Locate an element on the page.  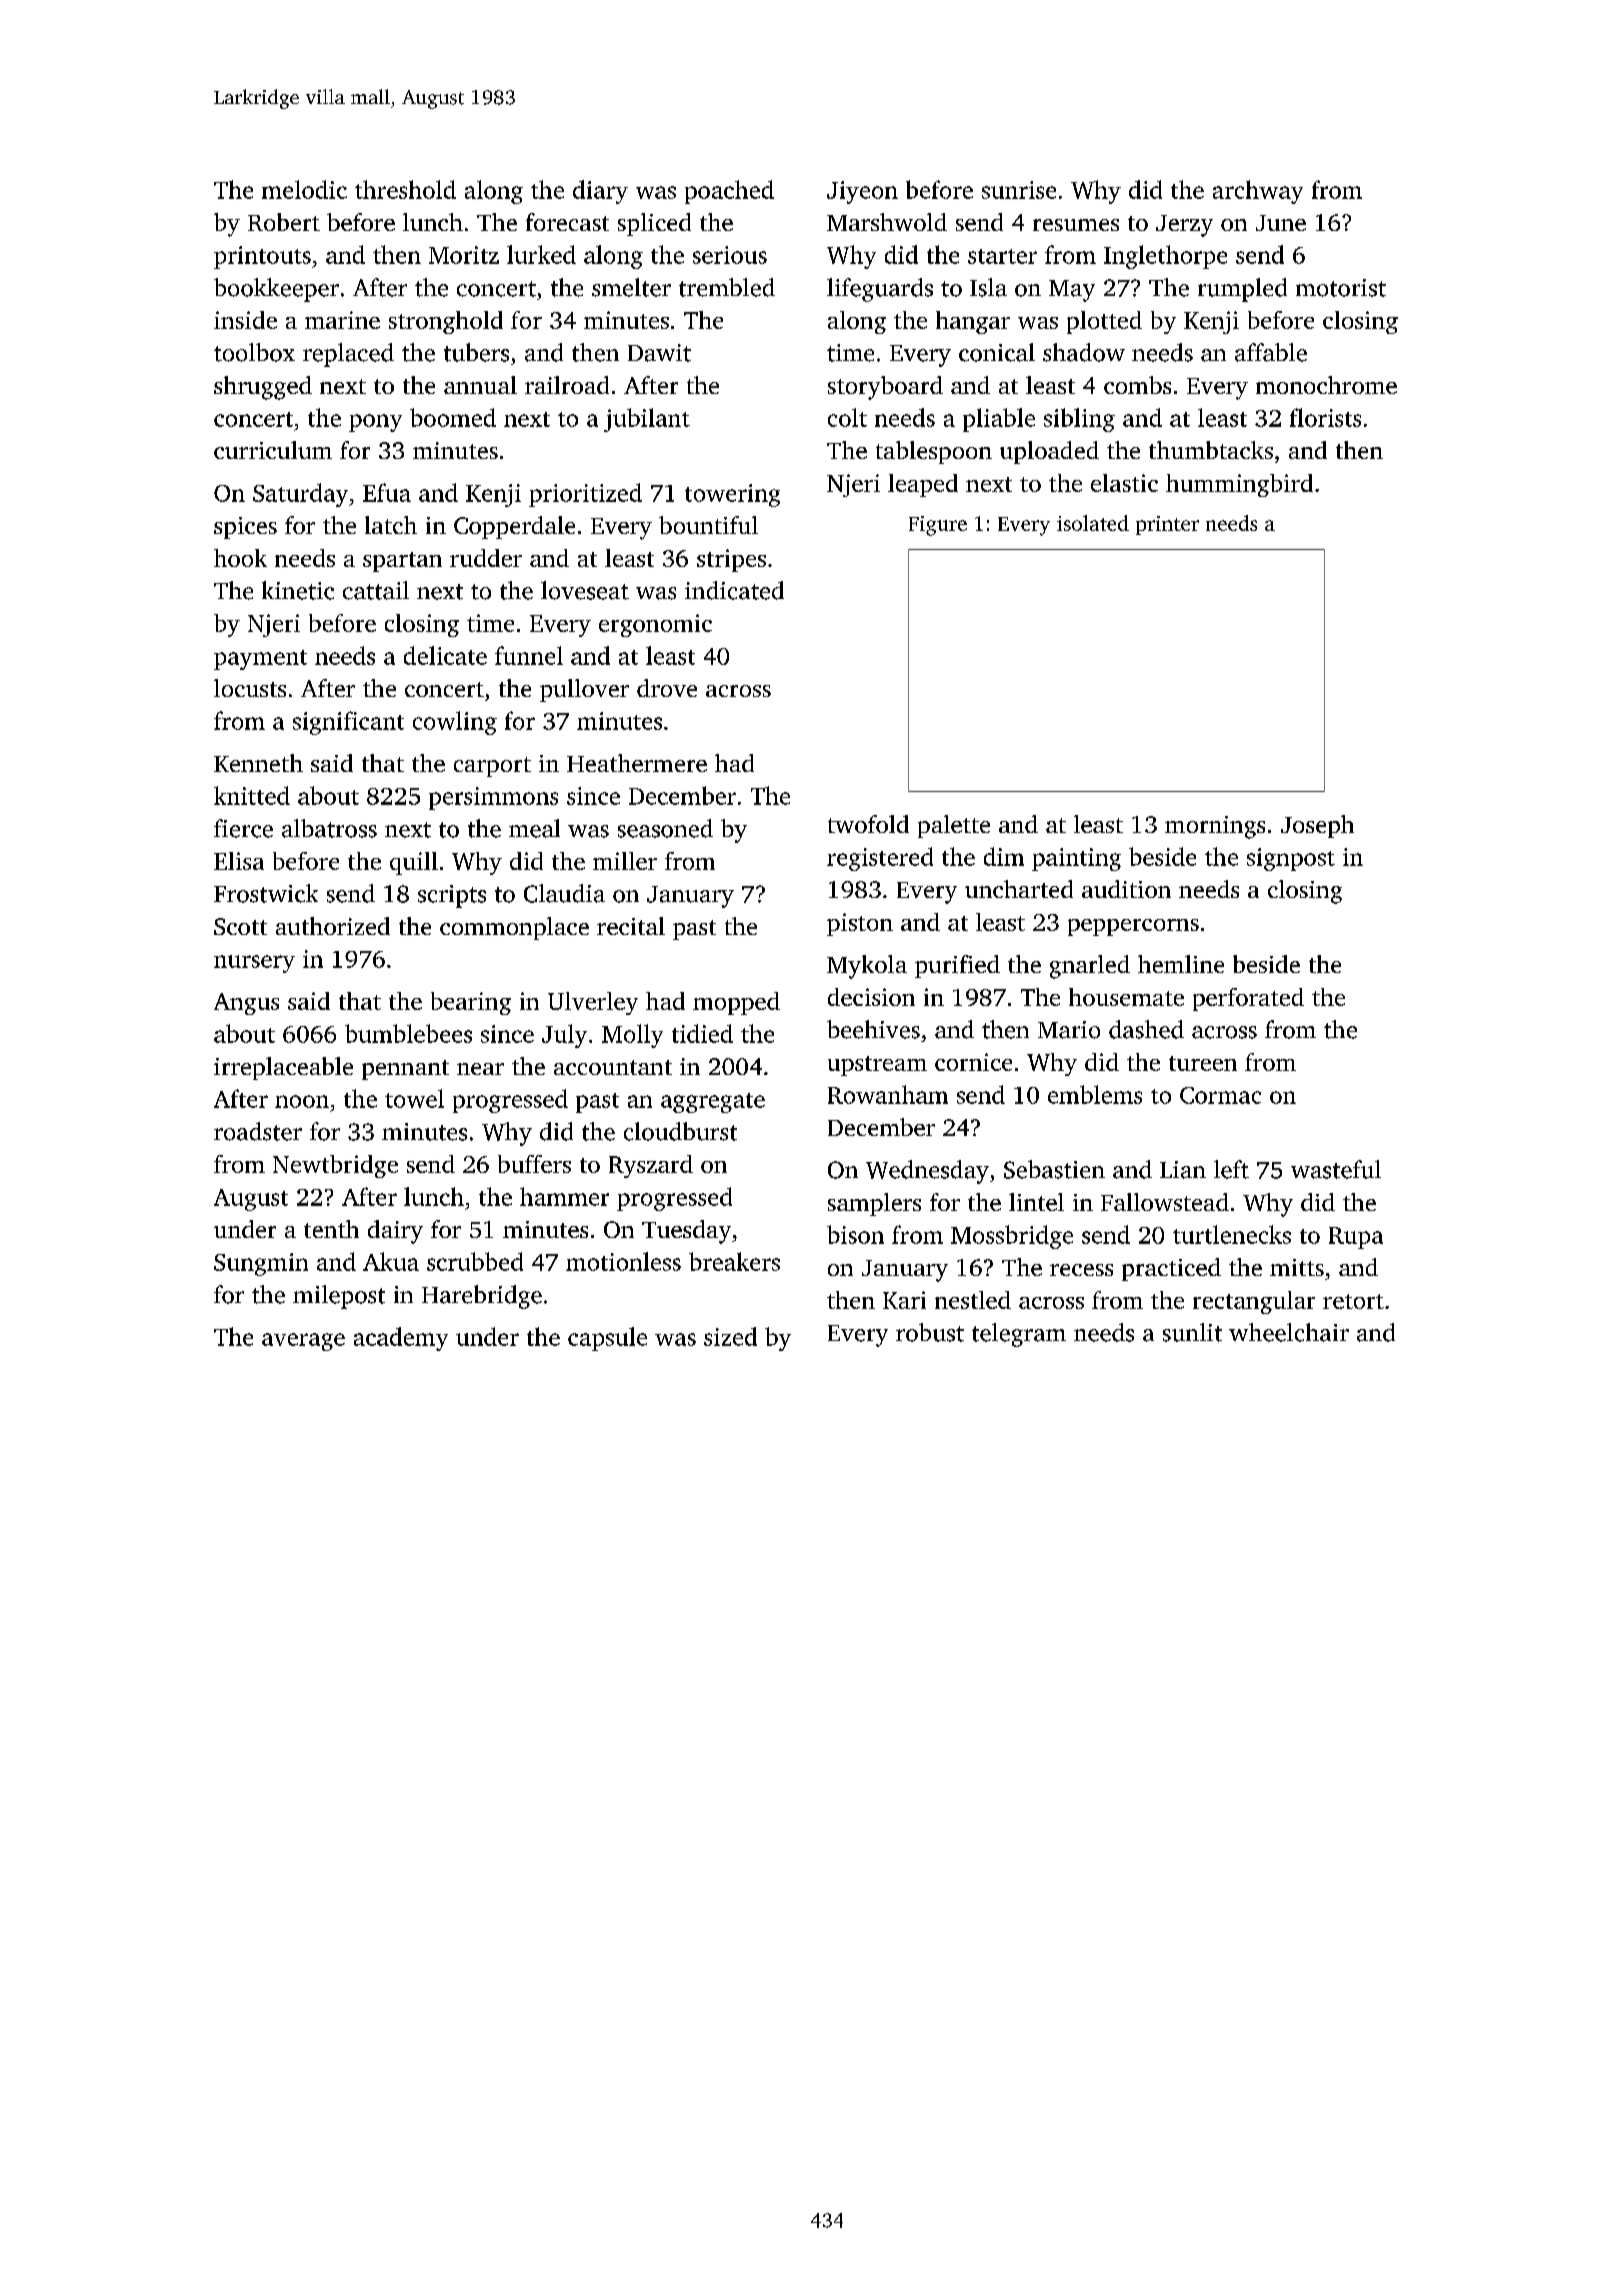
academy is located at coordinates (401, 1339).
